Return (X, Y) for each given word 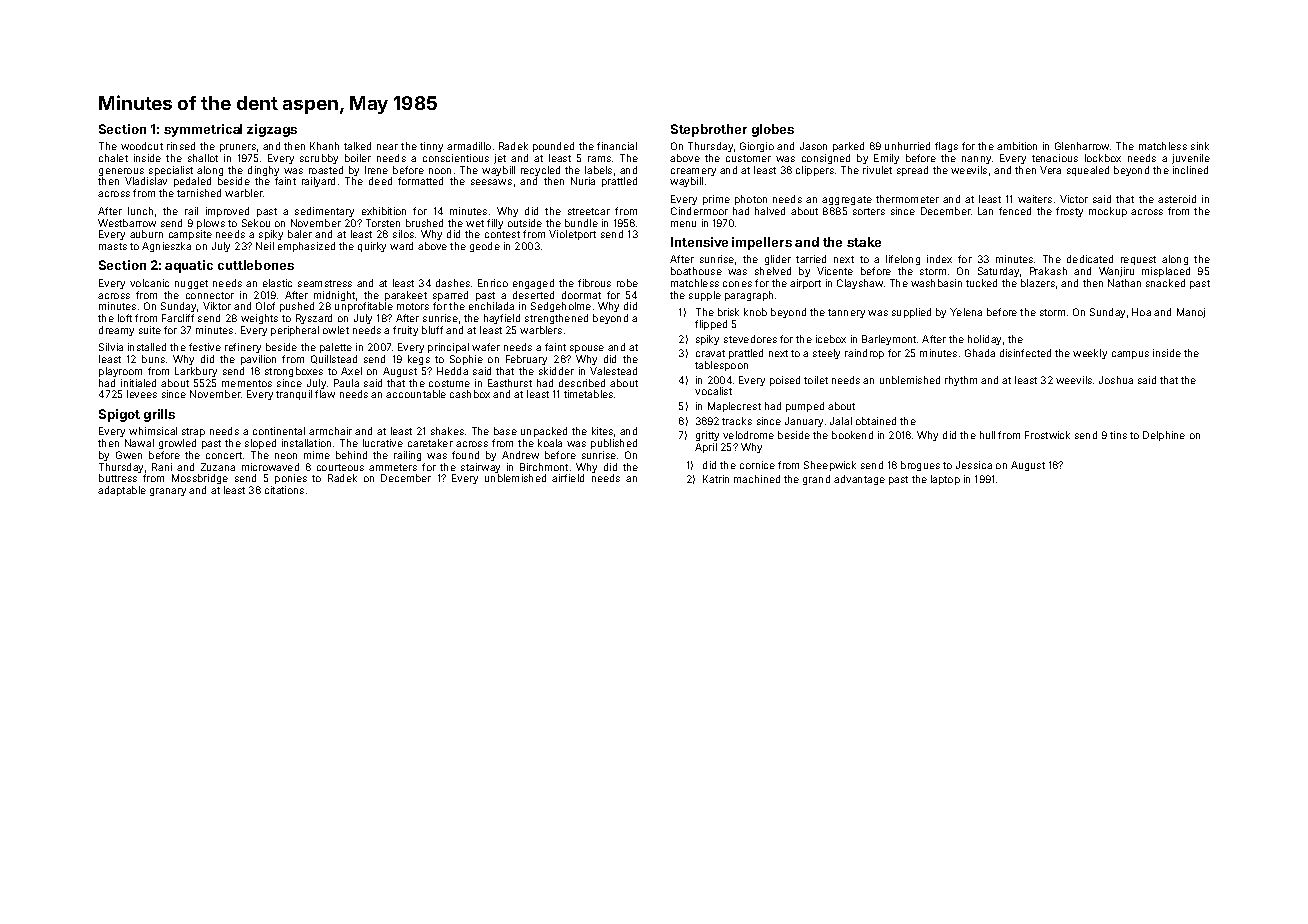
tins (1118, 435)
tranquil (294, 395)
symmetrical (203, 130)
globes (773, 130)
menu (683, 224)
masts (113, 246)
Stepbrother (709, 130)
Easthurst (510, 383)
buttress (118, 478)
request (1138, 260)
